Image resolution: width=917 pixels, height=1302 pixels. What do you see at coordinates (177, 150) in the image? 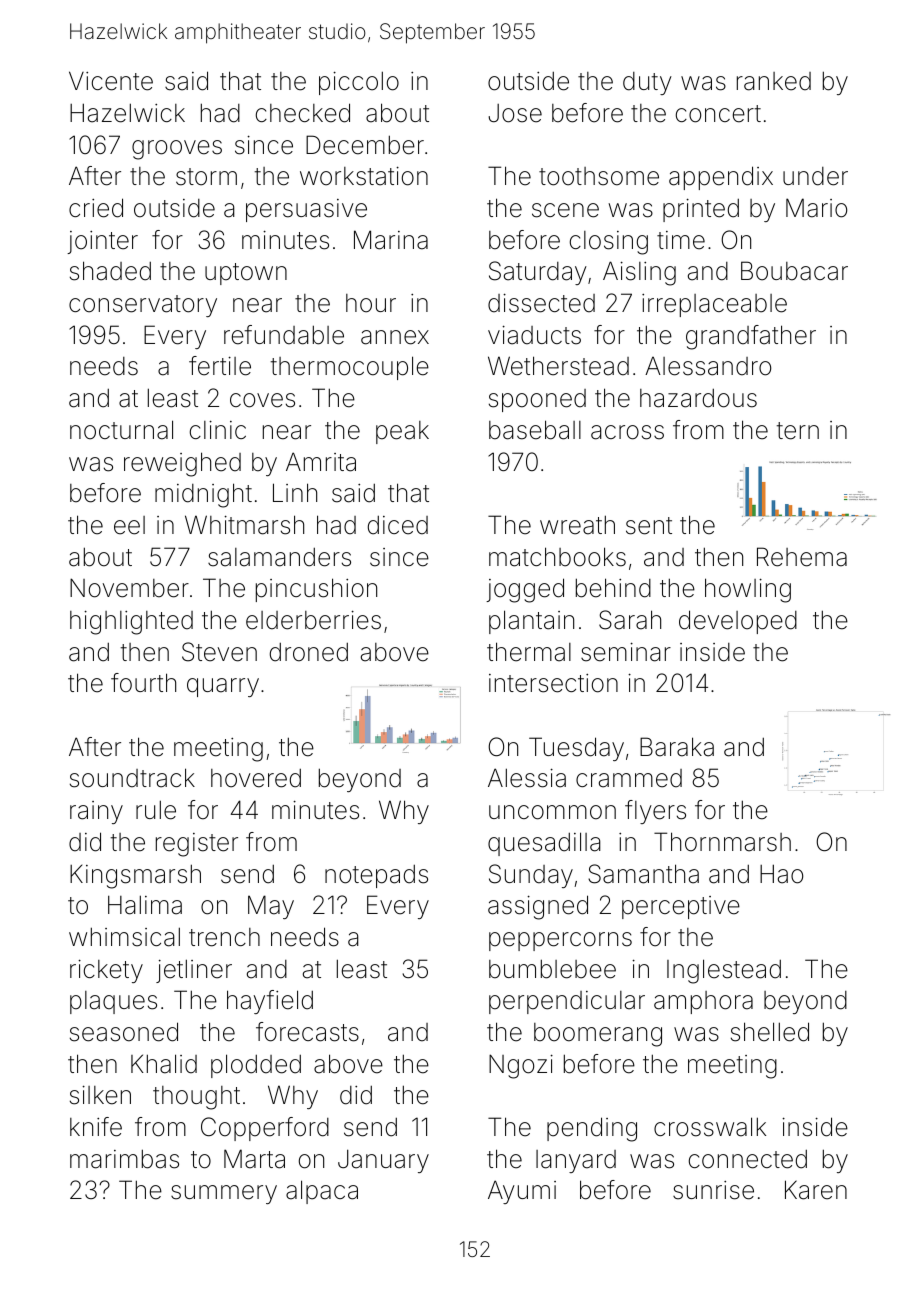
I see `grooves` at bounding box center [177, 150].
